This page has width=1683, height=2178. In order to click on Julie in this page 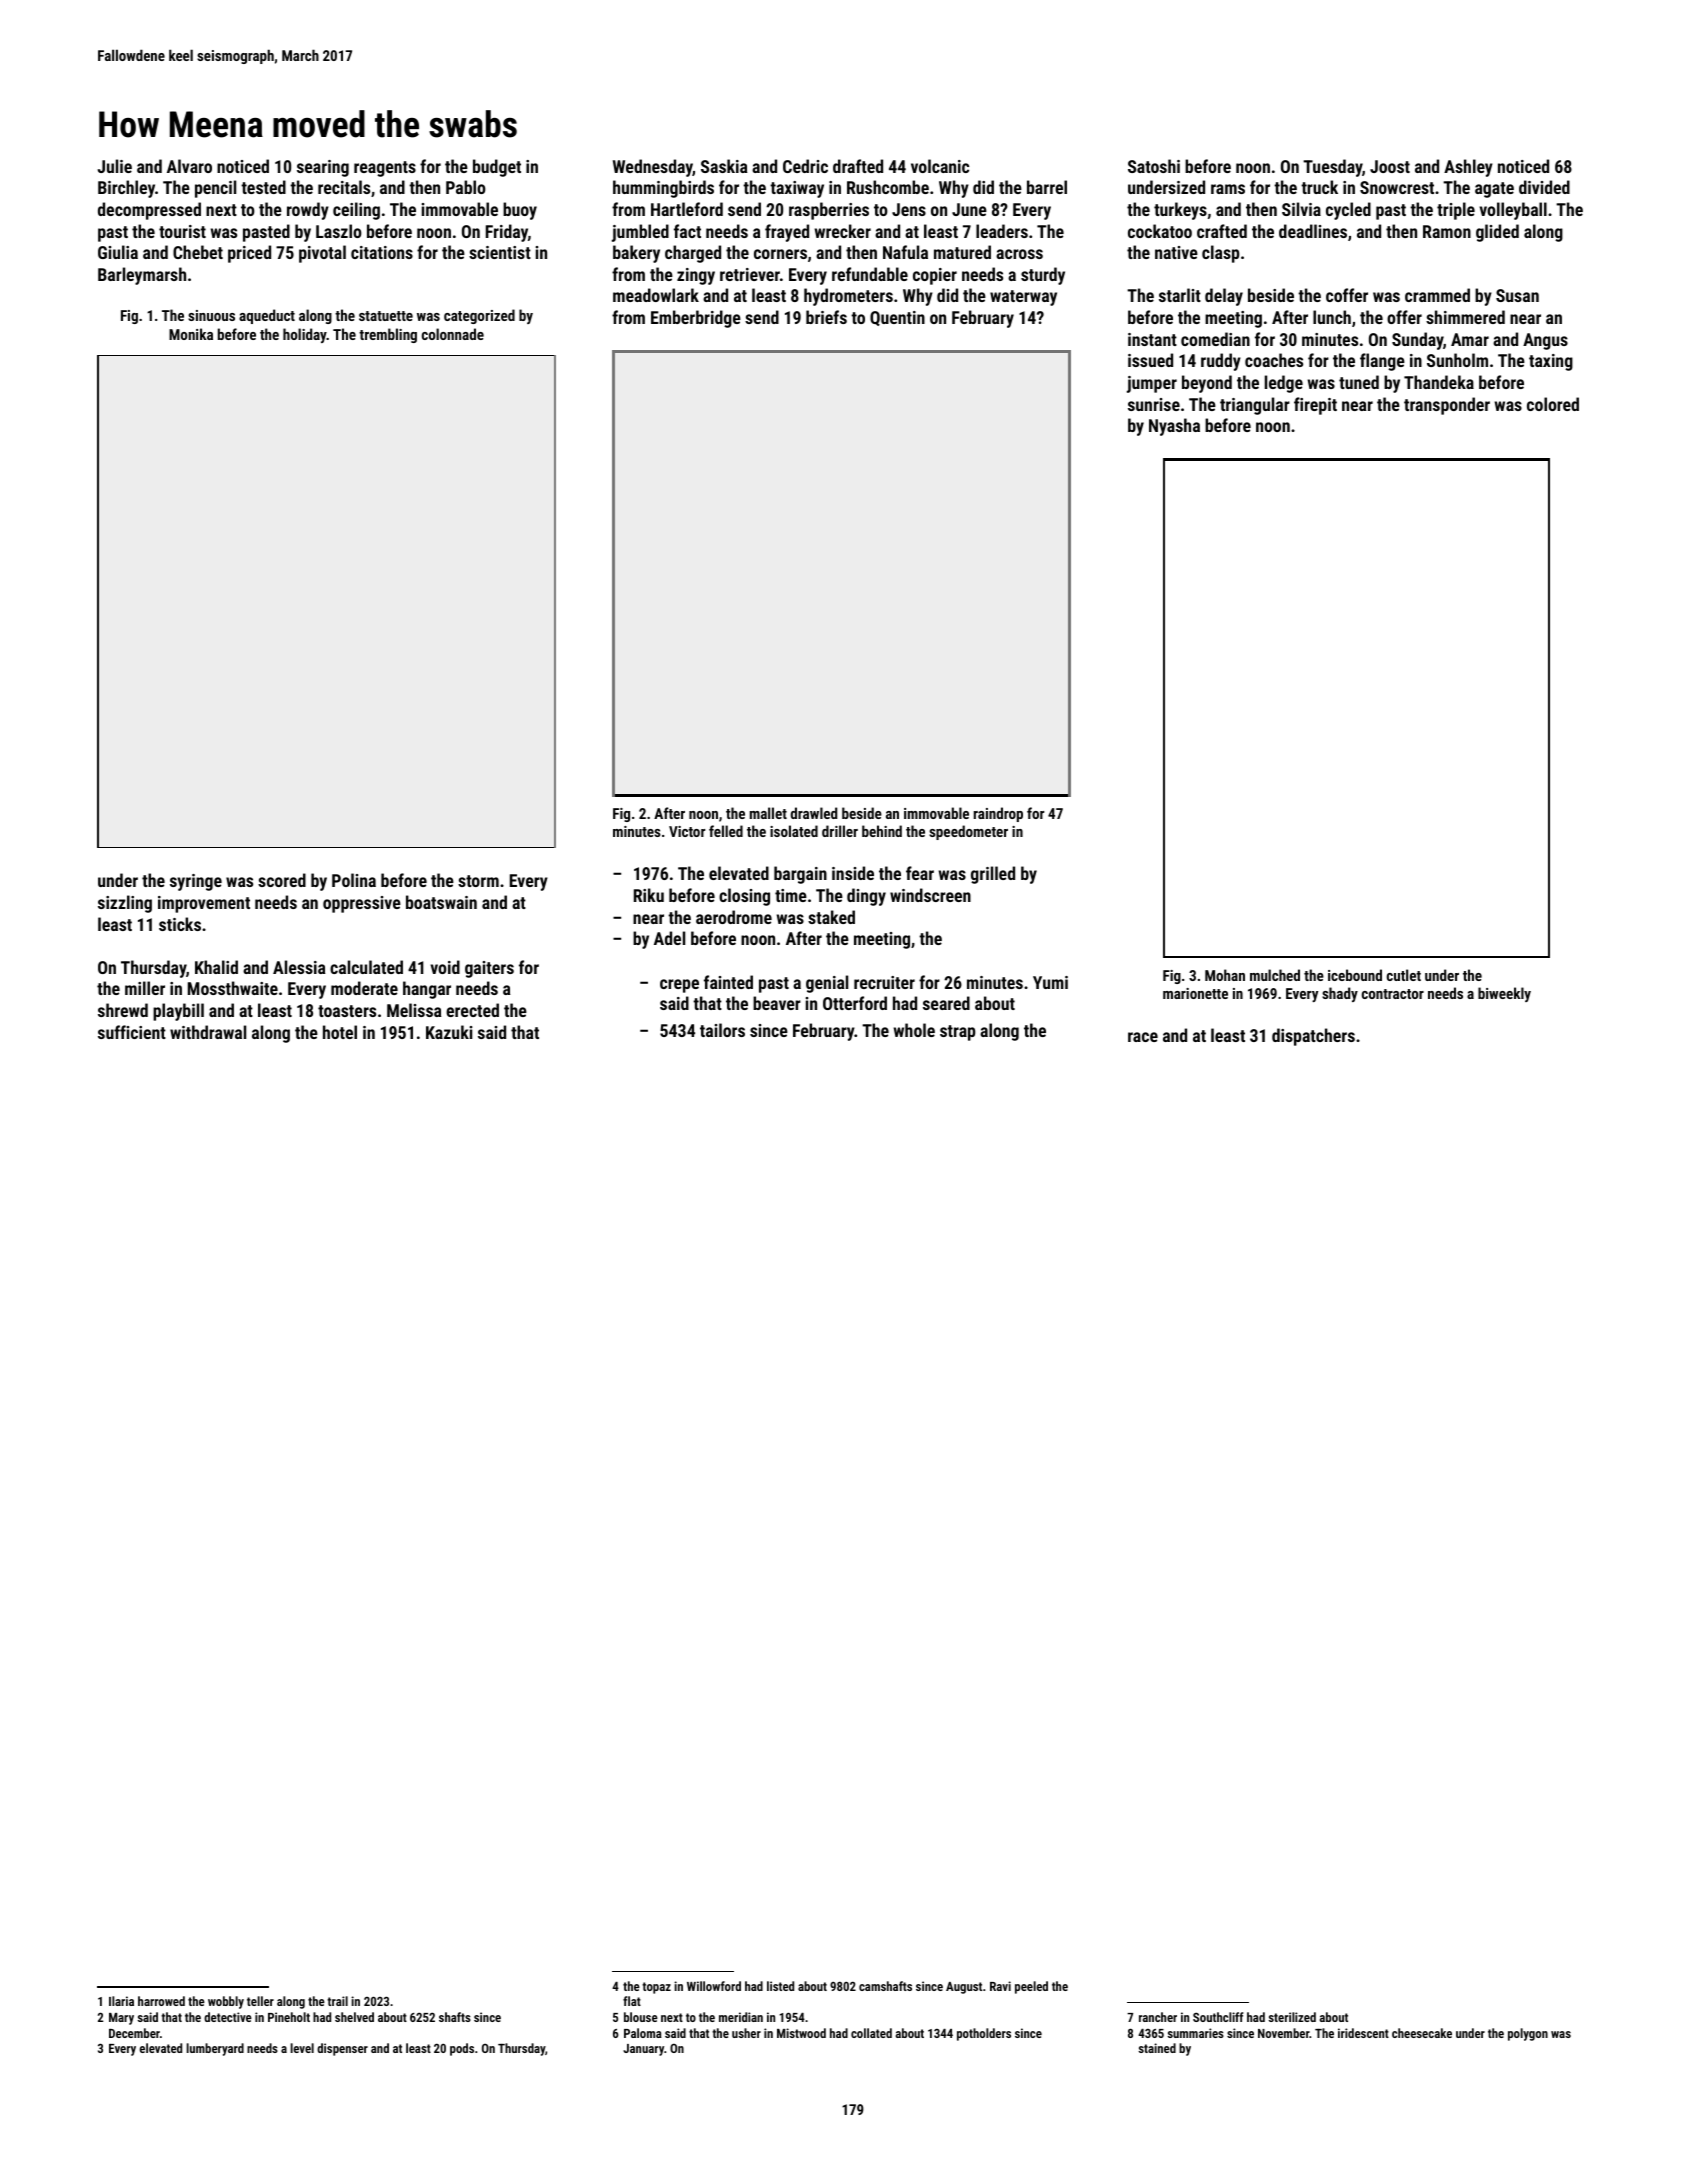, I will do `click(115, 166)`.
